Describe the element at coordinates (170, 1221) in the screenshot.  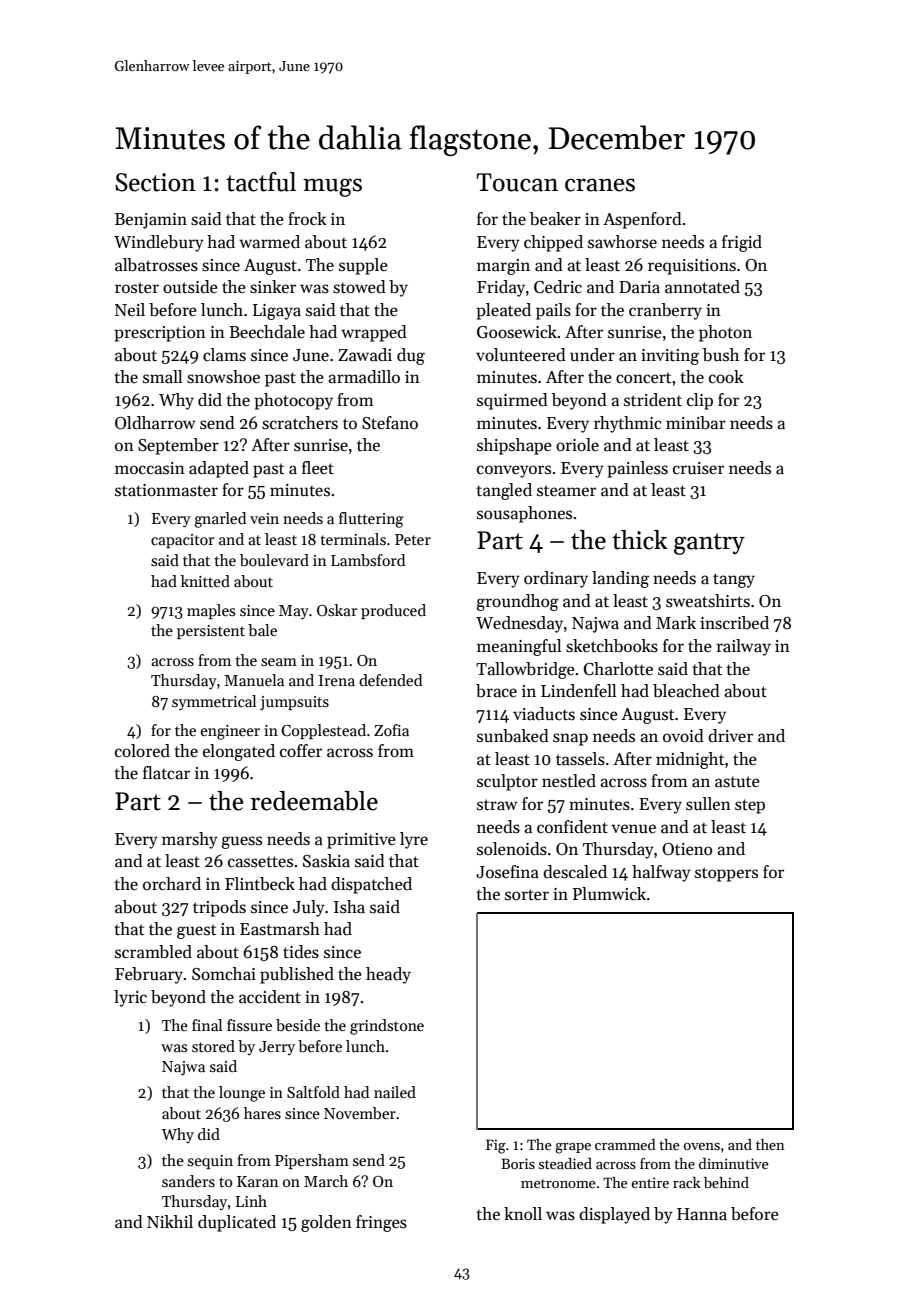
I see `Nikhil` at that location.
